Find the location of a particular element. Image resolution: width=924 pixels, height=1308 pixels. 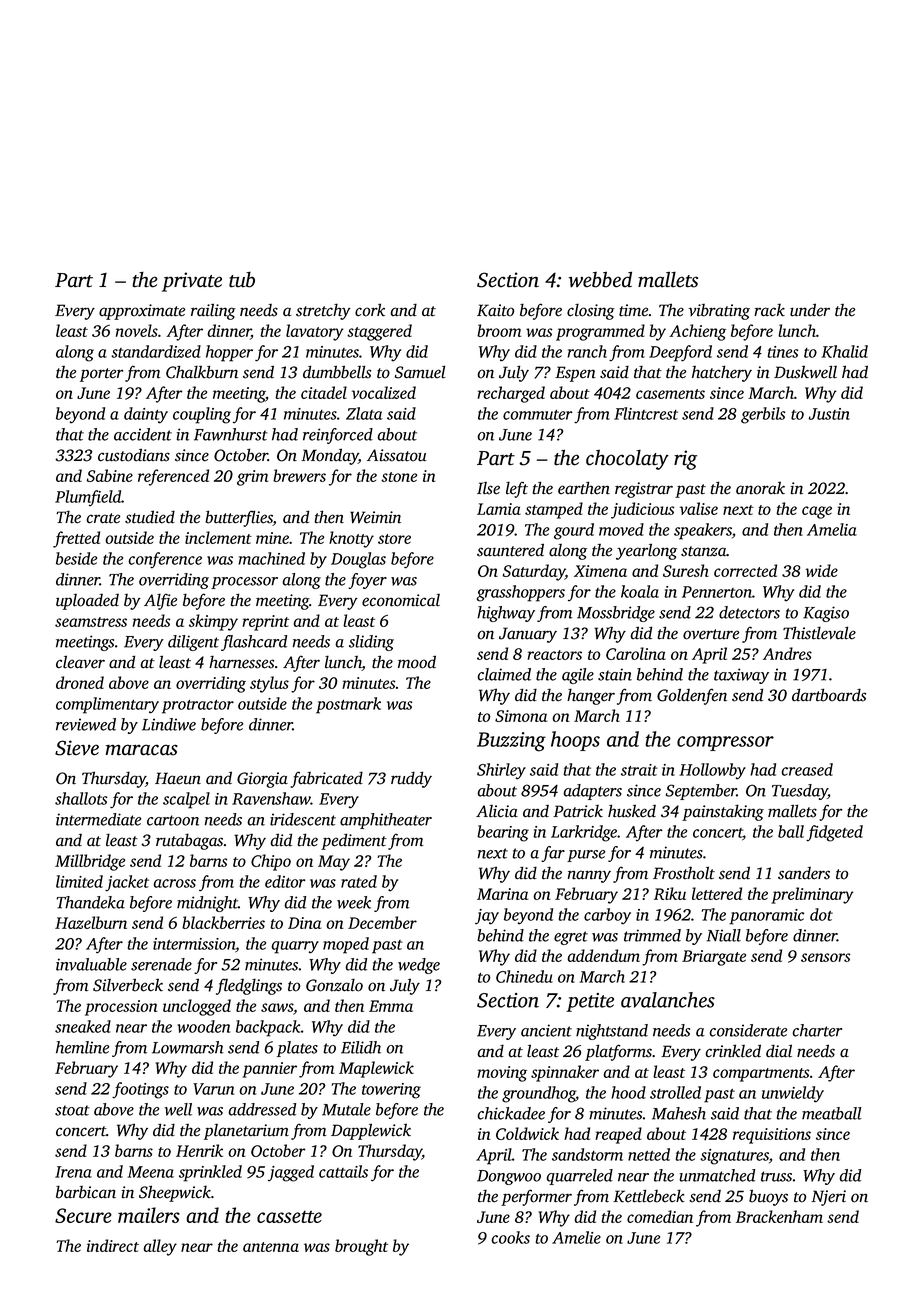

towering is located at coordinates (391, 1091).
